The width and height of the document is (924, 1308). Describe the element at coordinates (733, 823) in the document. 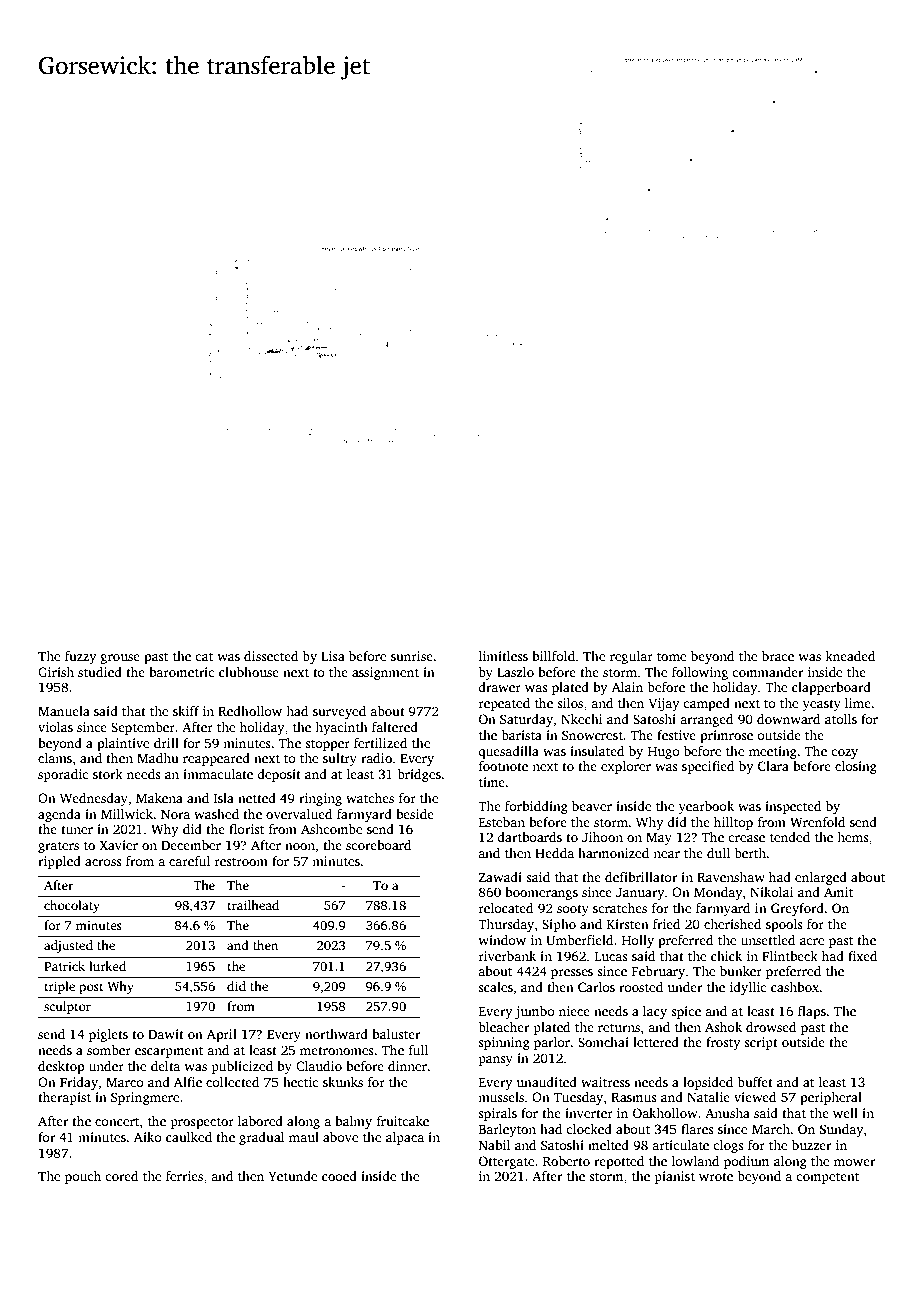

I see `hilltop` at that location.
